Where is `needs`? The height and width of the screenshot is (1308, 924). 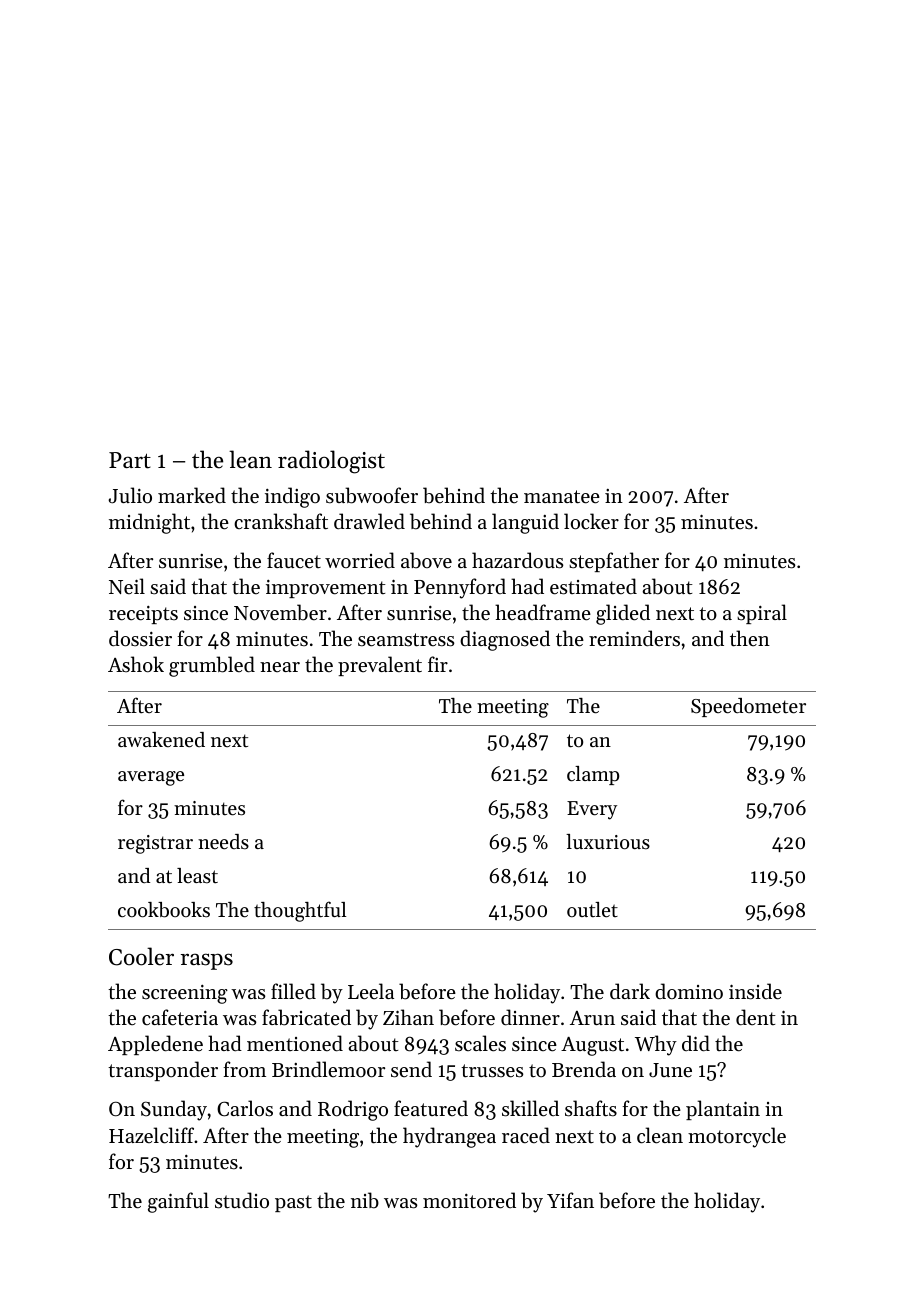
needs is located at coordinates (223, 842).
